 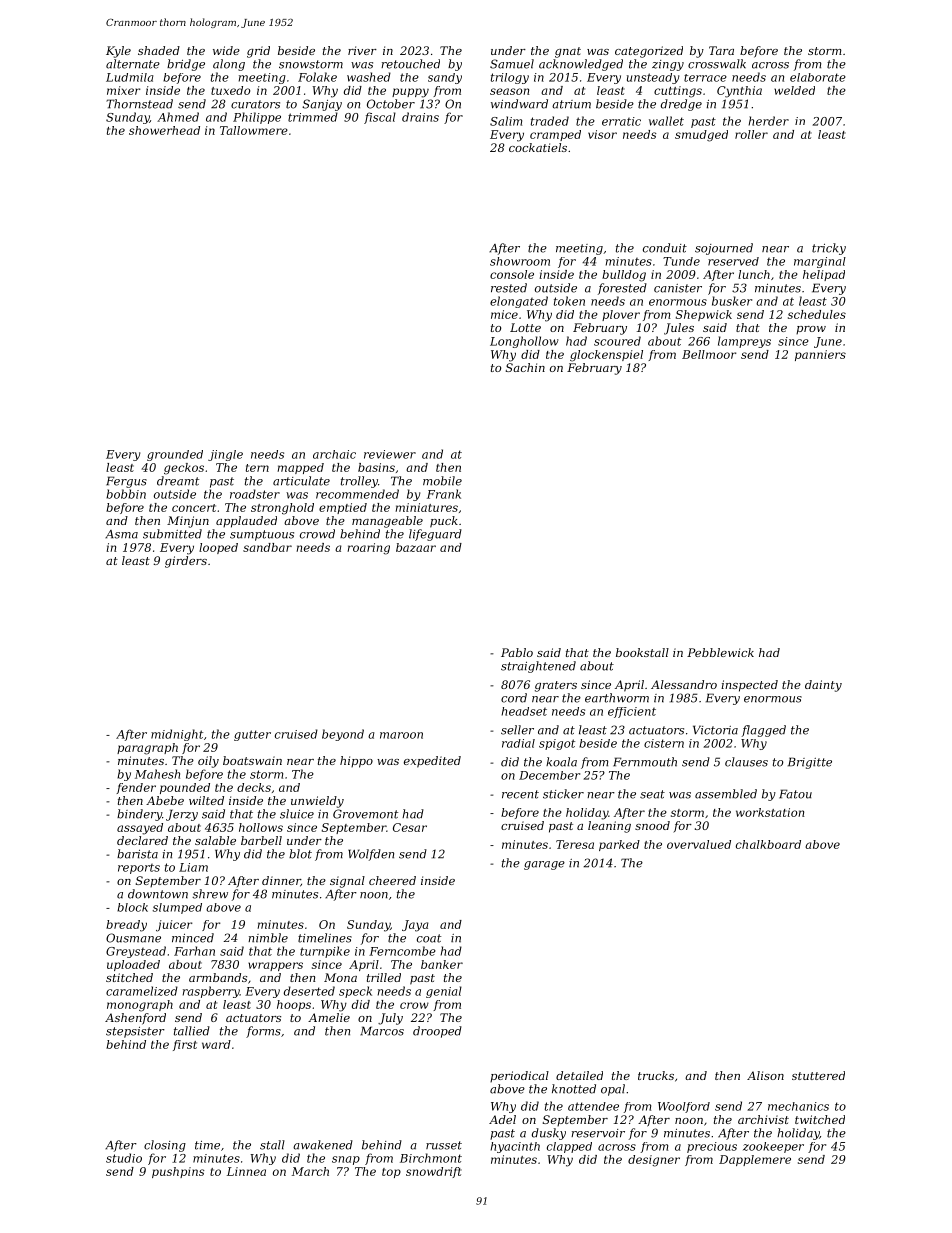 What do you see at coordinates (343, 735) in the screenshot?
I see `beyond` at bounding box center [343, 735].
